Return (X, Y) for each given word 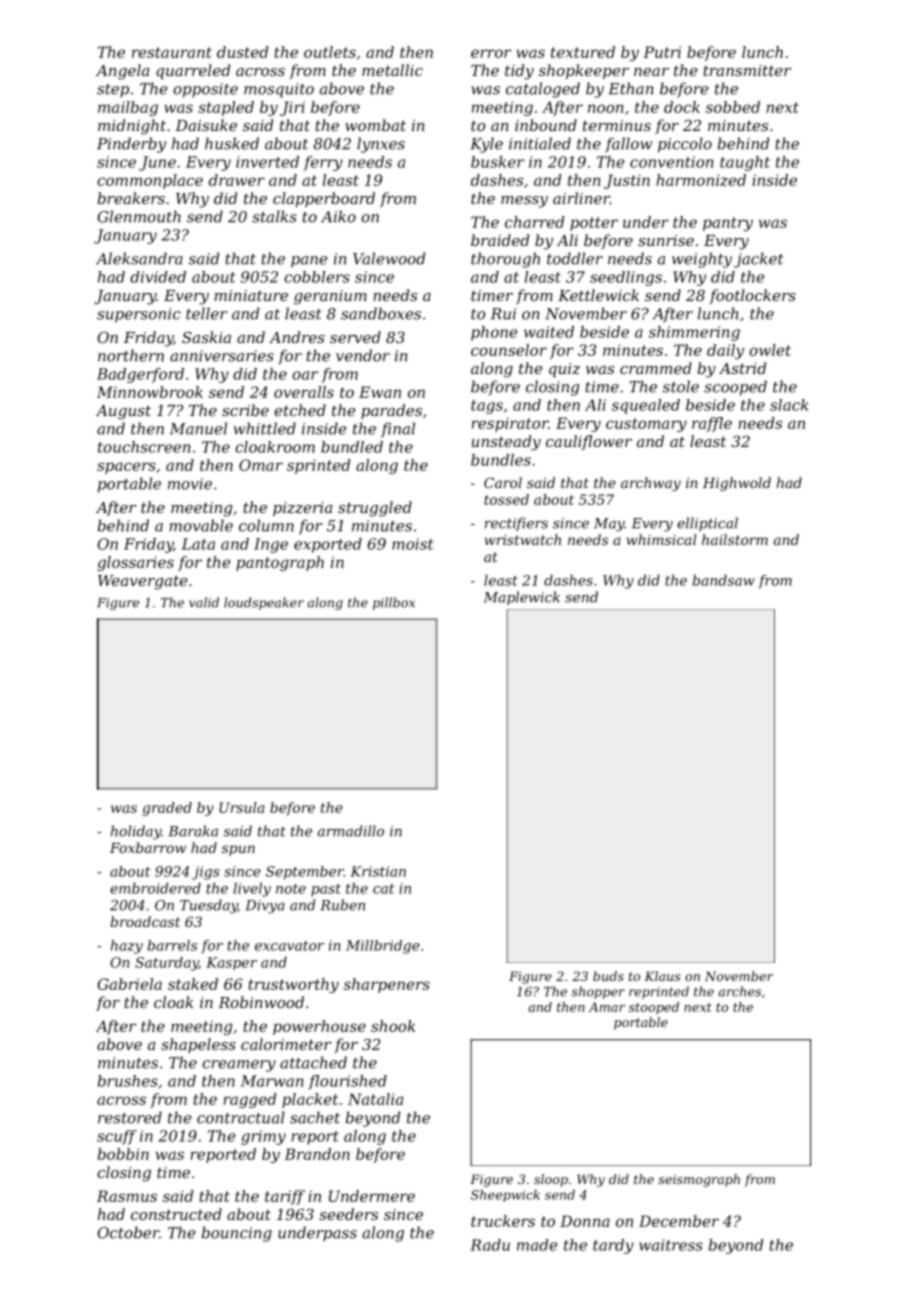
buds (608, 976)
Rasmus (127, 1196)
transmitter (747, 70)
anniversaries (222, 356)
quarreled (193, 71)
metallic (392, 70)
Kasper (231, 963)
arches (739, 991)
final (398, 430)
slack (789, 405)
